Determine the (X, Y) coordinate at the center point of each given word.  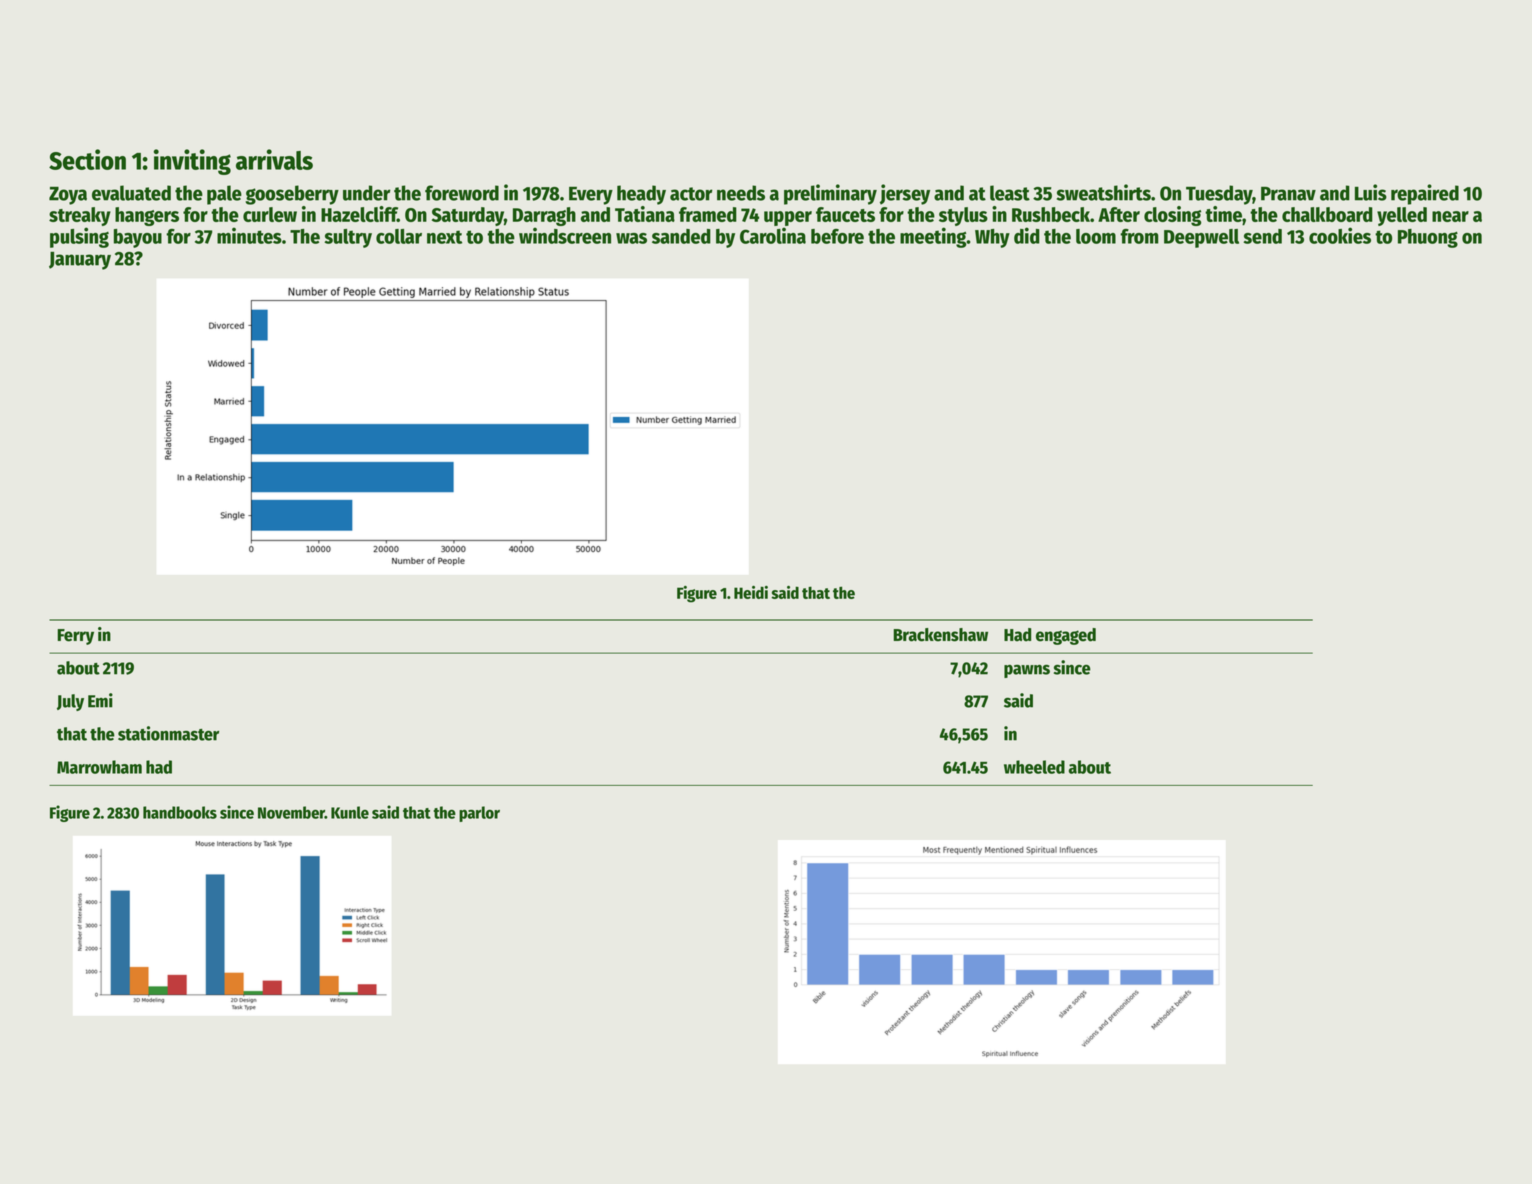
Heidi (751, 592)
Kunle (350, 812)
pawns (1027, 671)
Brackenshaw (941, 635)
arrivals (274, 159)
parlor (479, 814)
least (1010, 193)
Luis (1371, 192)
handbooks (180, 812)
